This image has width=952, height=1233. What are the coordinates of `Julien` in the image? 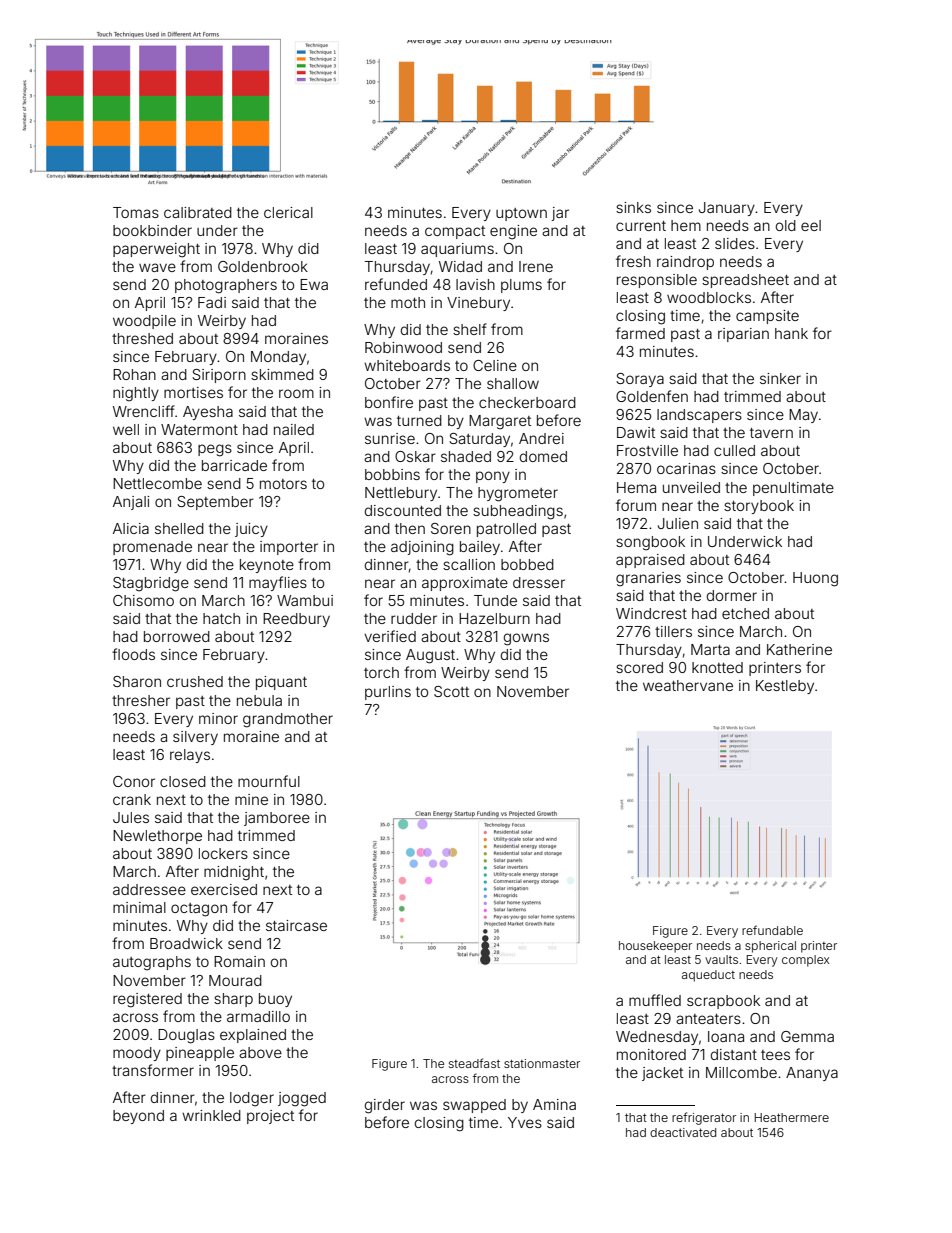 It's located at (678, 523).
